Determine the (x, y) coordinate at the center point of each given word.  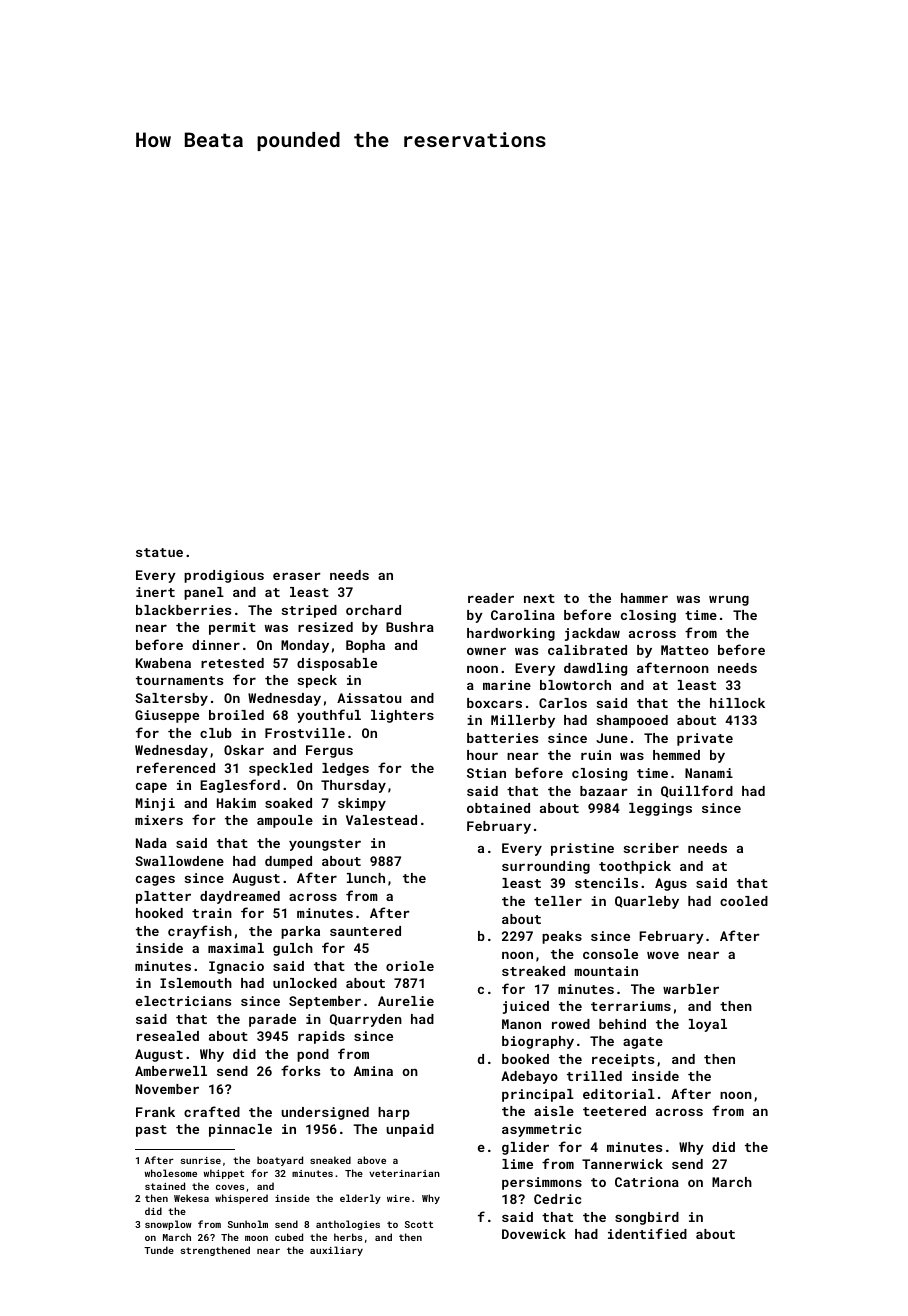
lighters (402, 716)
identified (647, 1233)
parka (300, 932)
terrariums (631, 1006)
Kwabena (163, 663)
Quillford (697, 791)
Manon (521, 1024)
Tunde (159, 1250)
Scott (419, 1224)
